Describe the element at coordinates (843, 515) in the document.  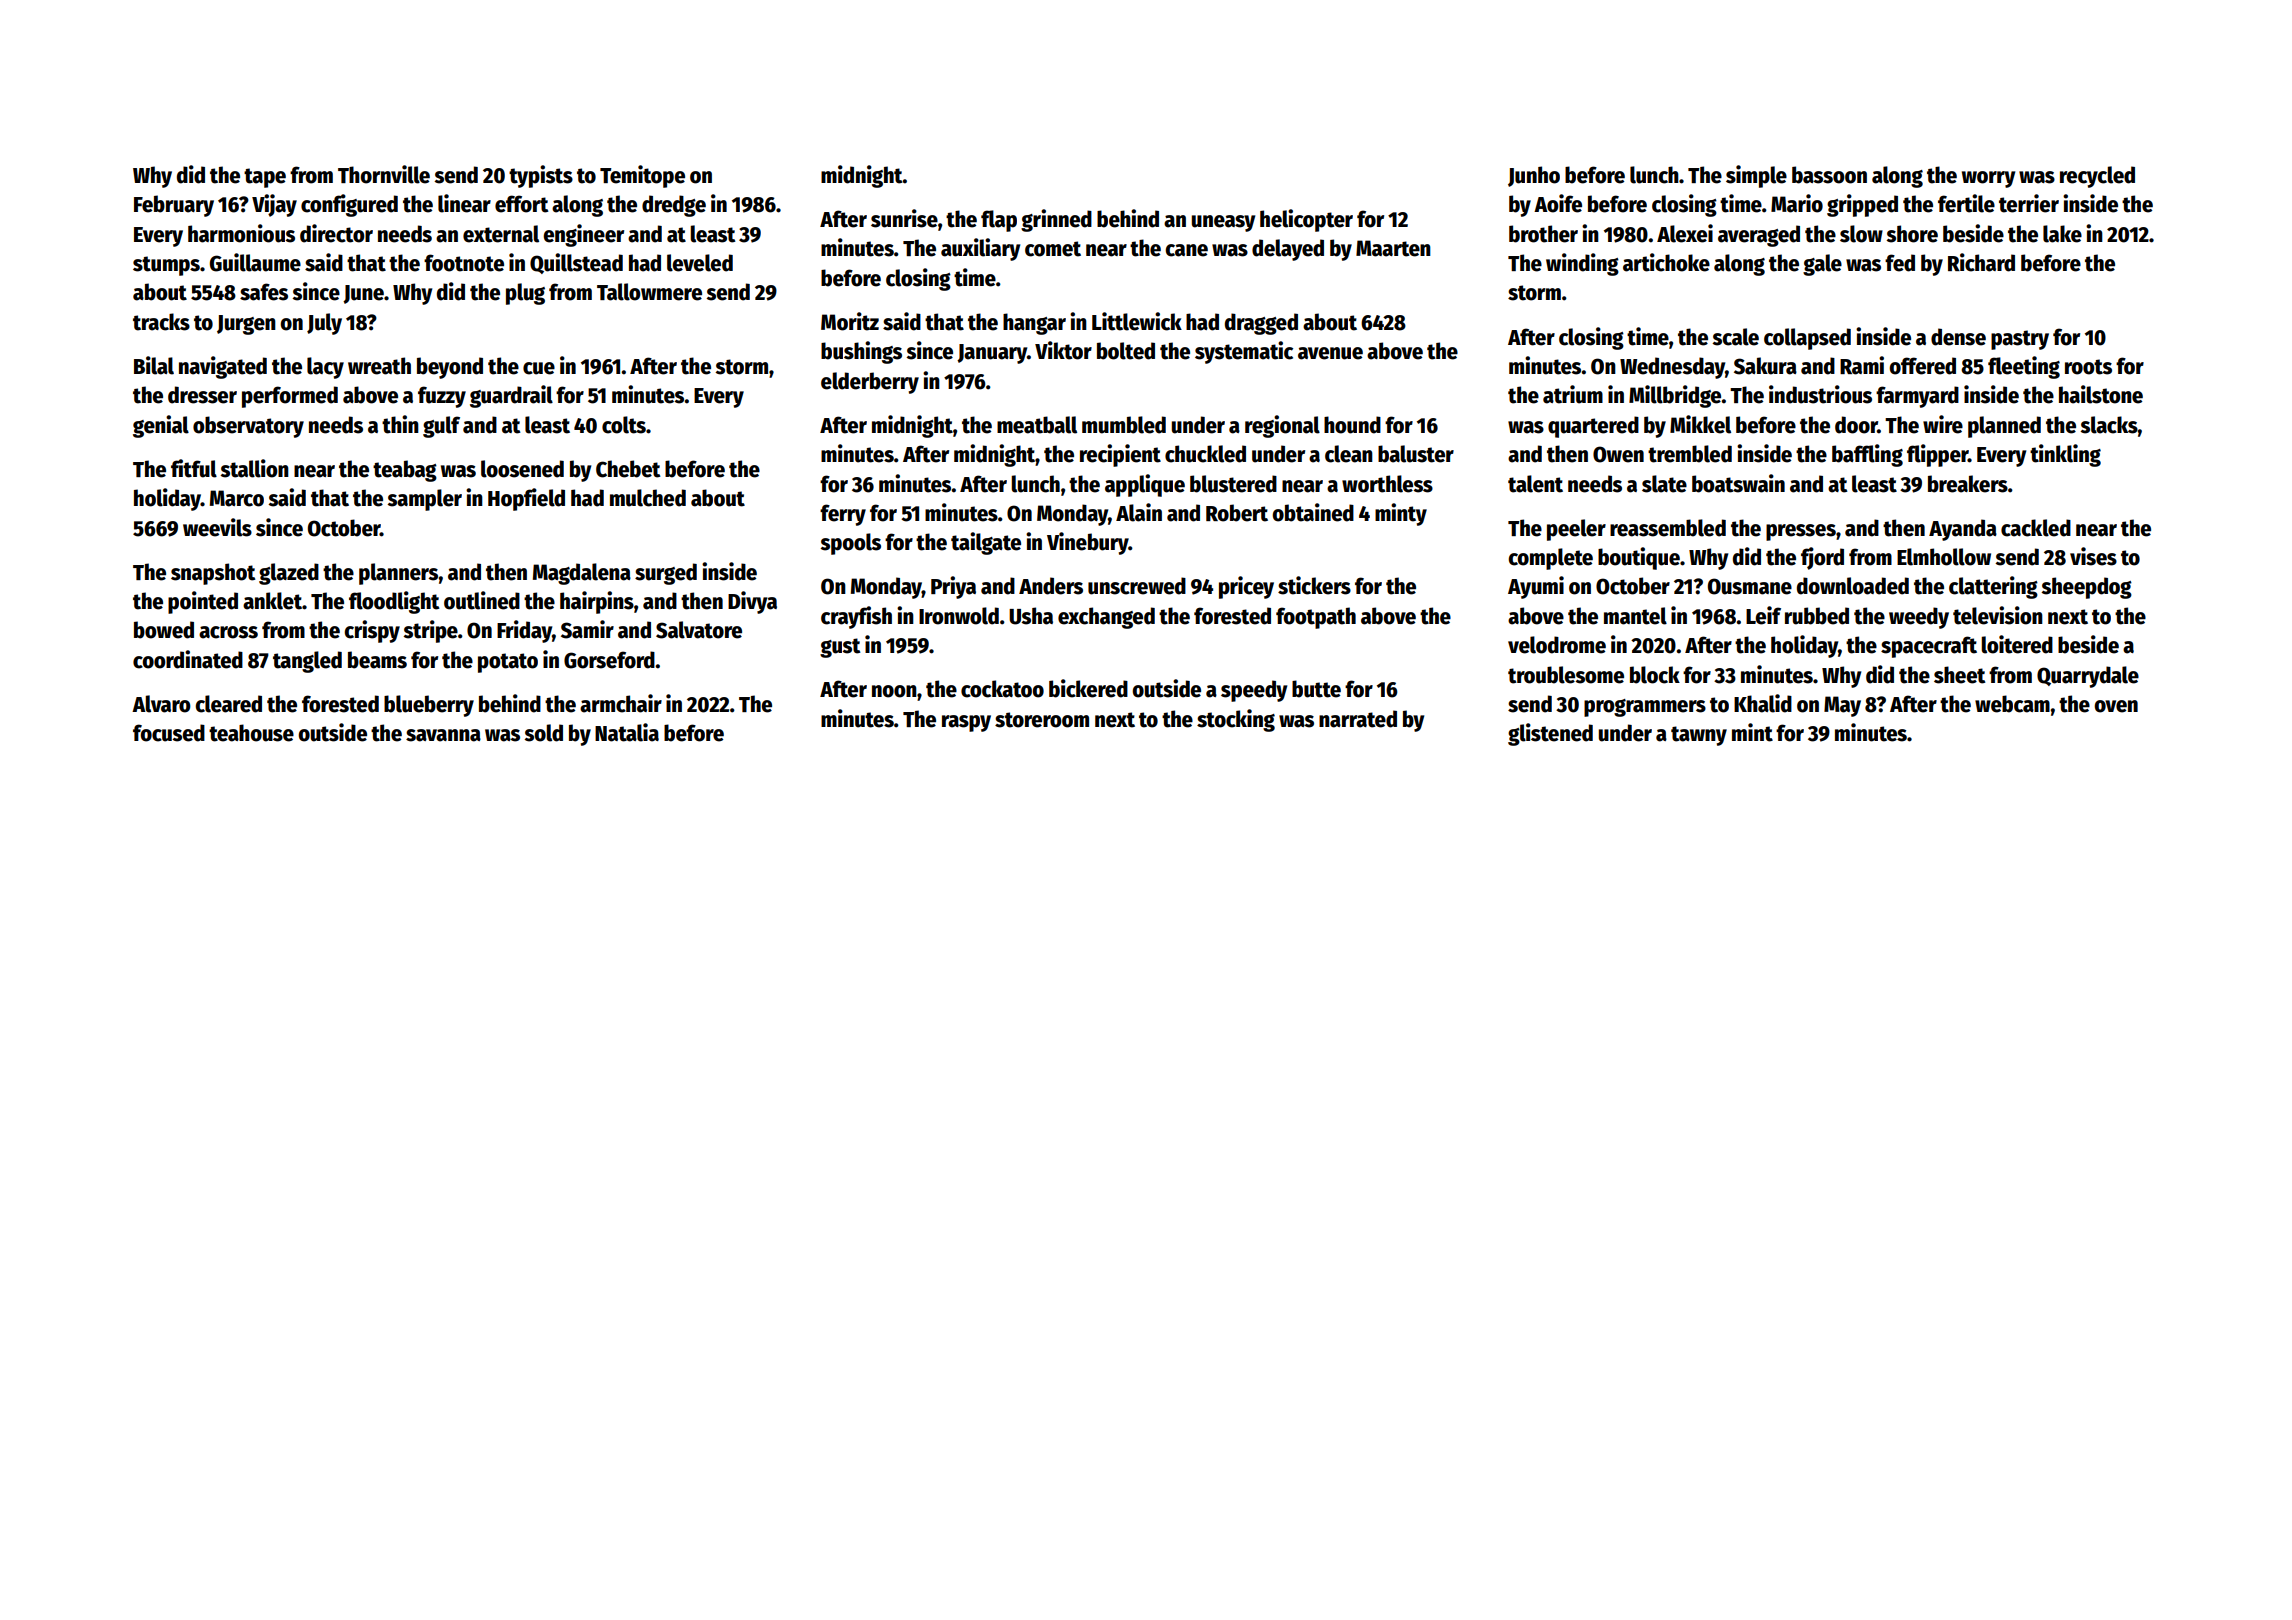
I see `ferry` at that location.
